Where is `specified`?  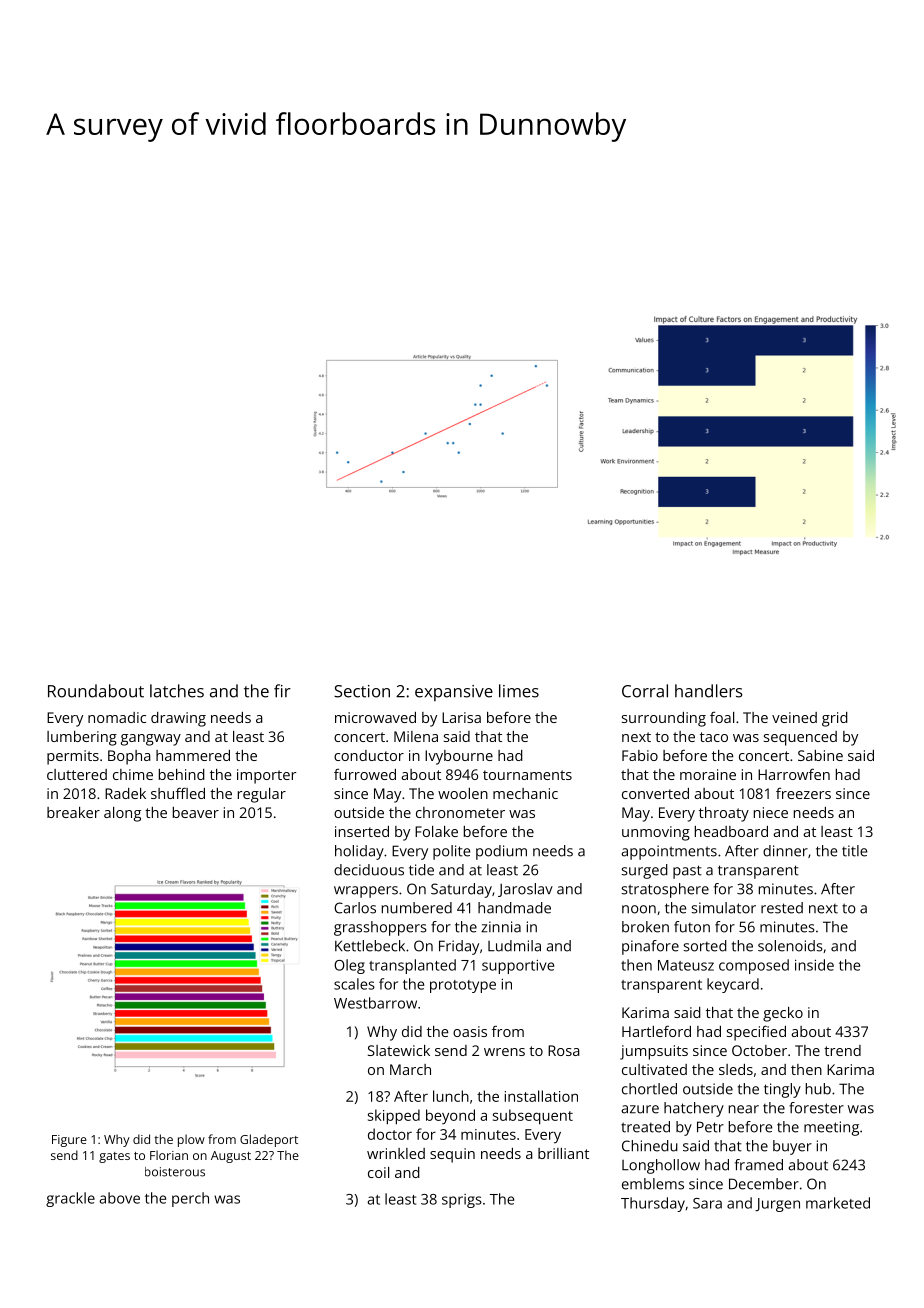 specified is located at coordinates (756, 1033).
